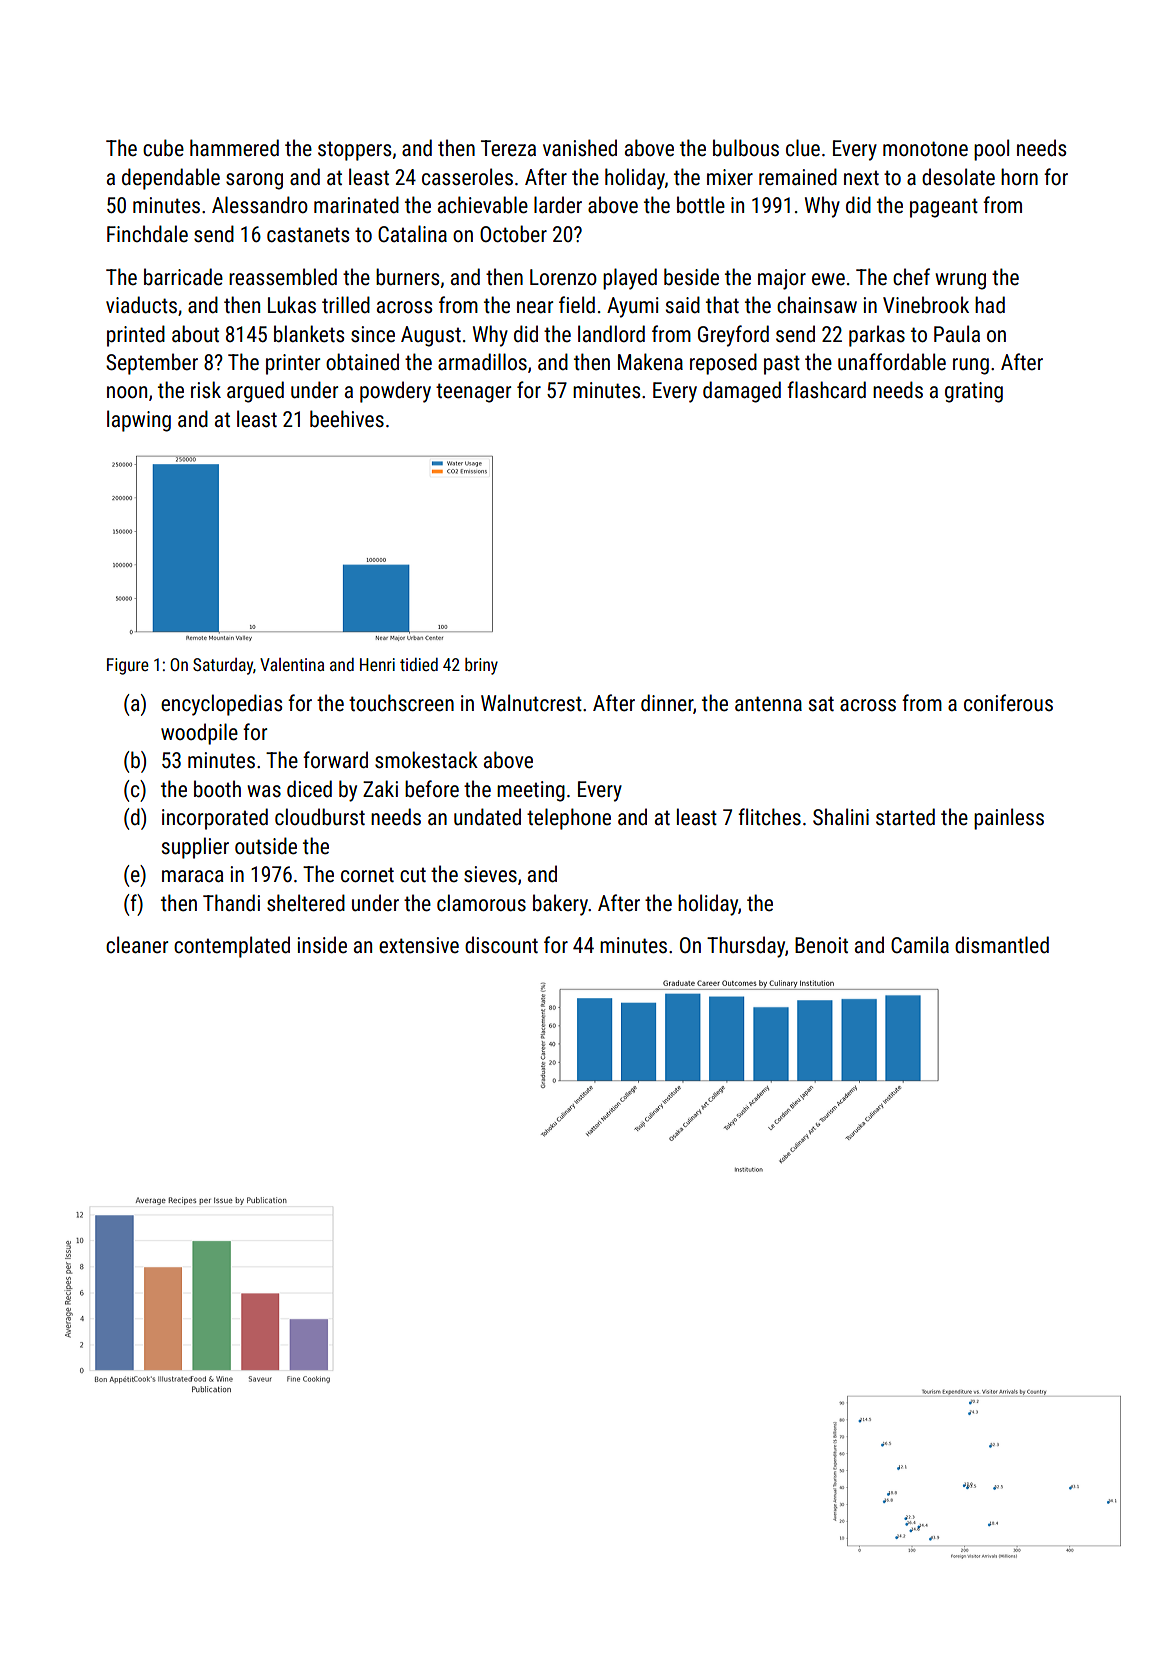 This screenshot has height=1664, width=1176. Describe the element at coordinates (531, 791) in the screenshot. I see `meeting` at that location.
